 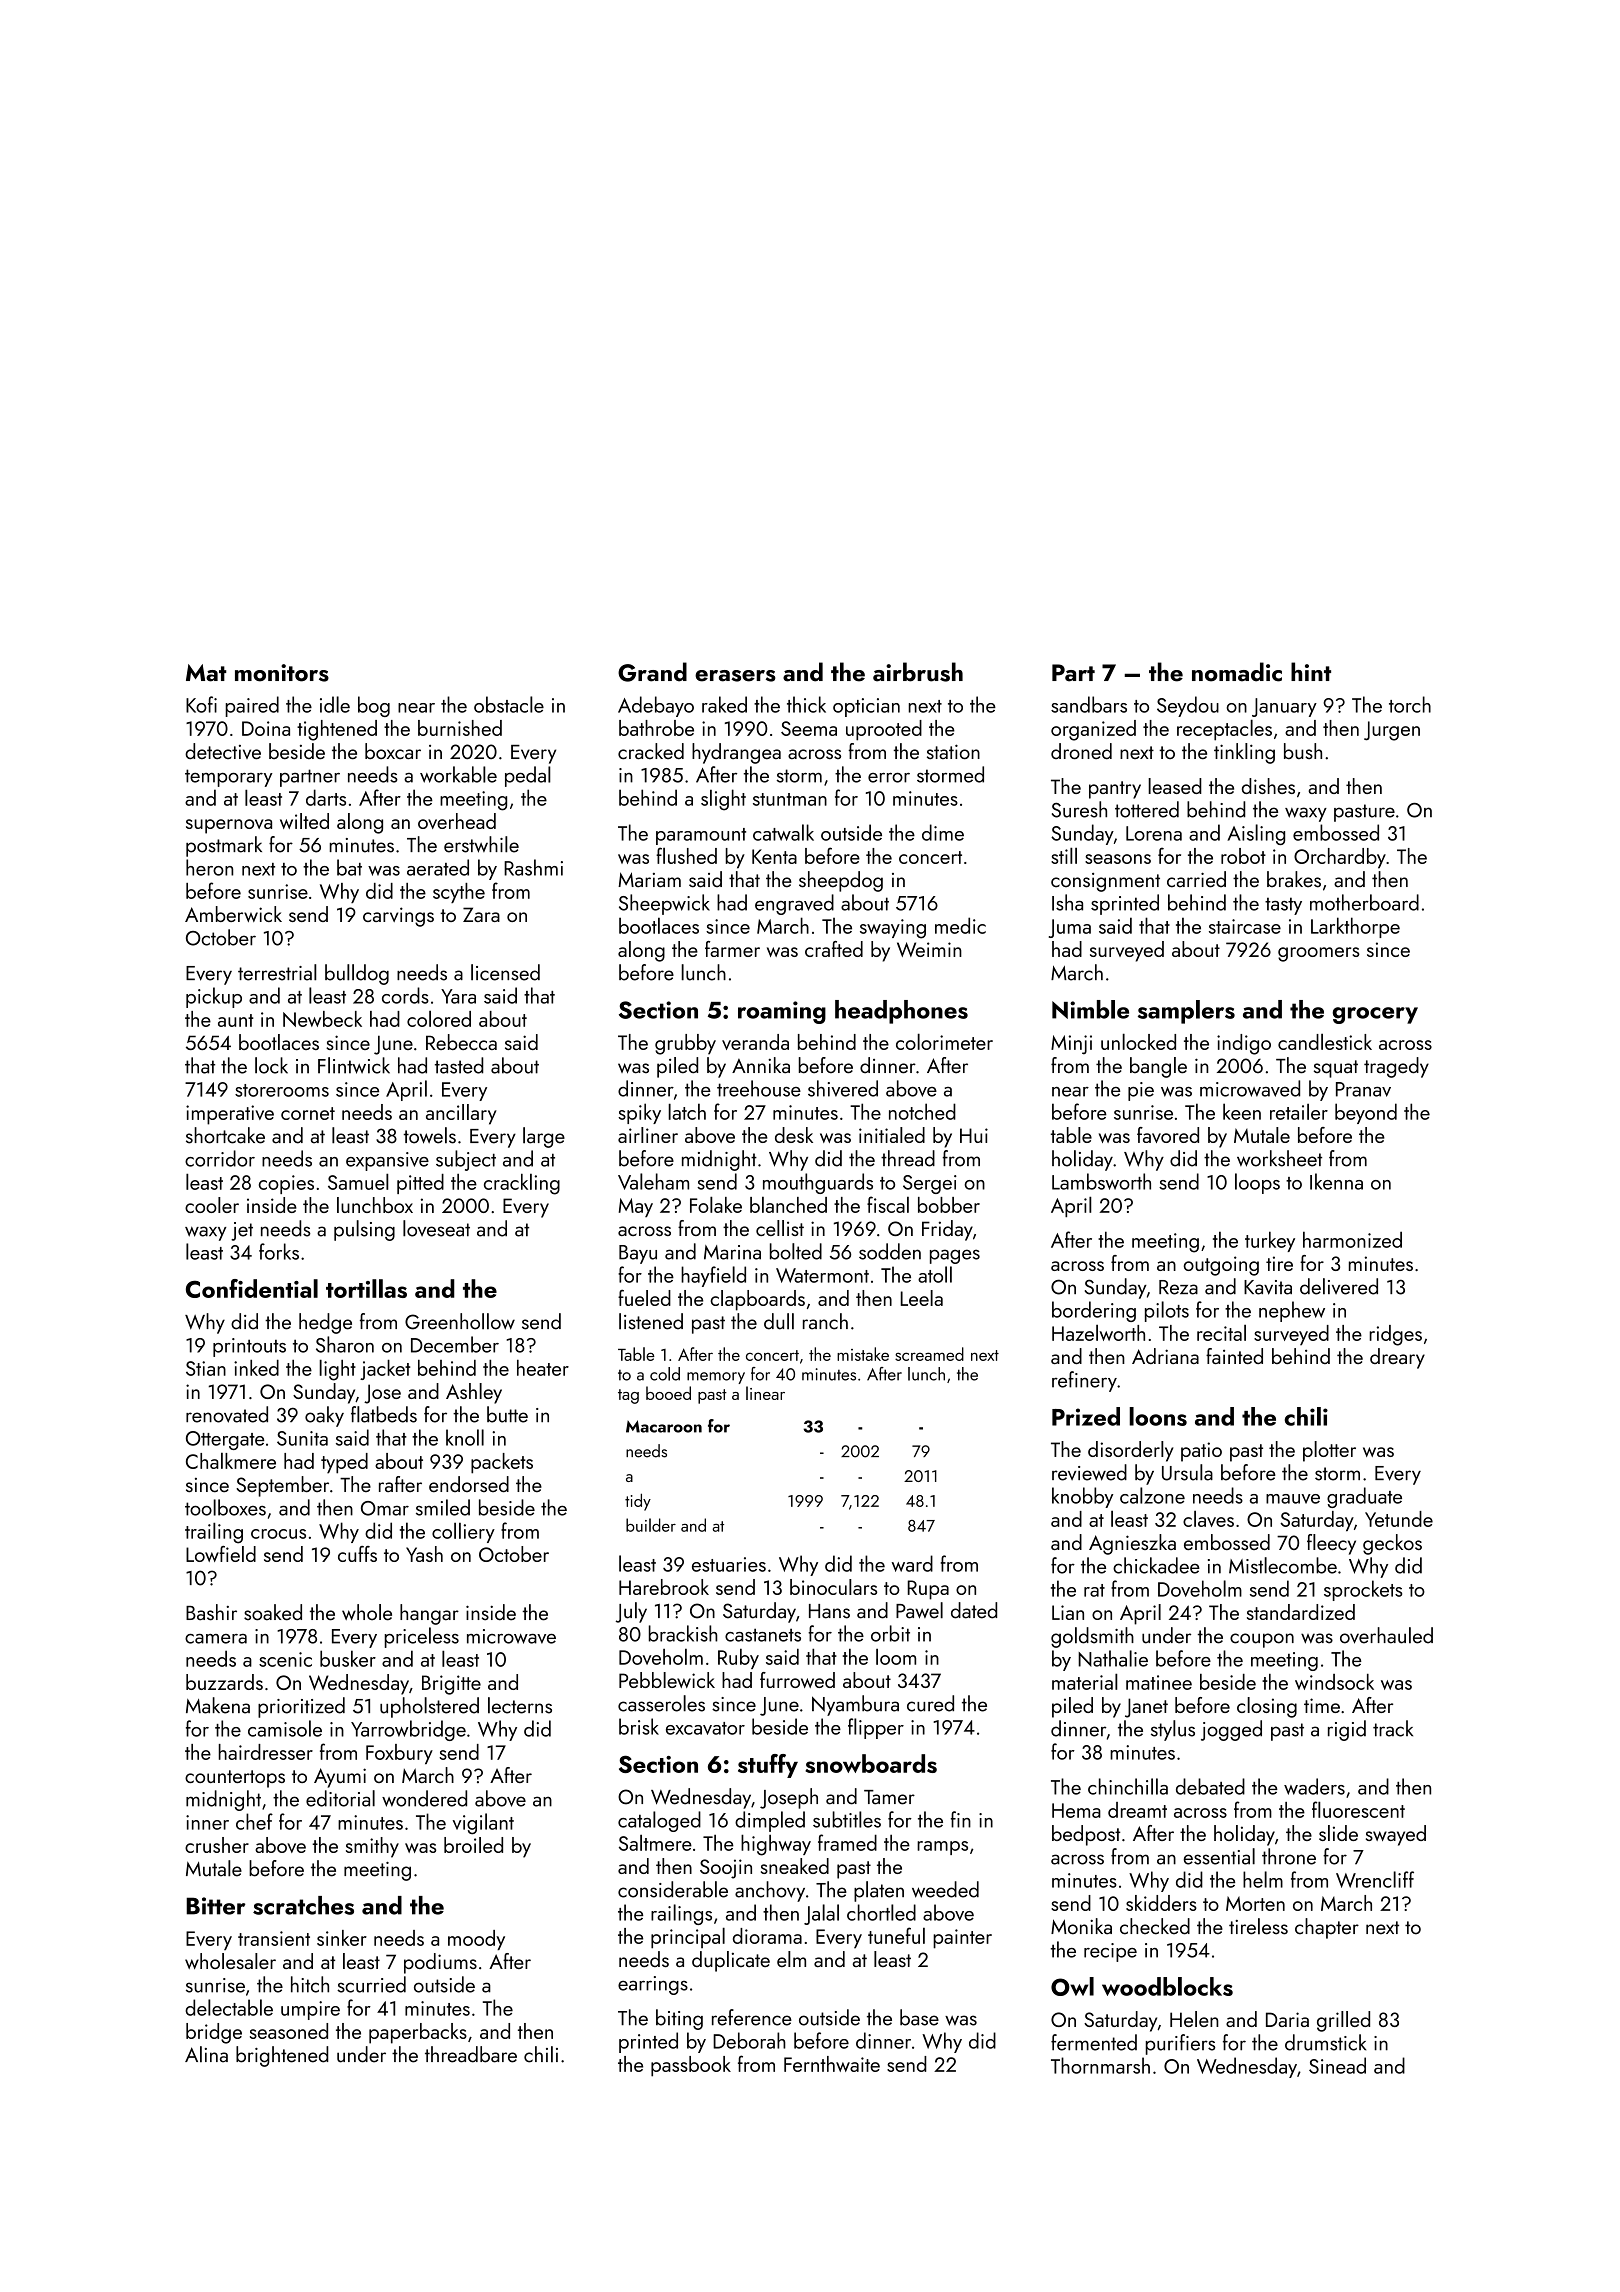 What do you see at coordinates (1303, 751) in the screenshot?
I see `bush` at bounding box center [1303, 751].
